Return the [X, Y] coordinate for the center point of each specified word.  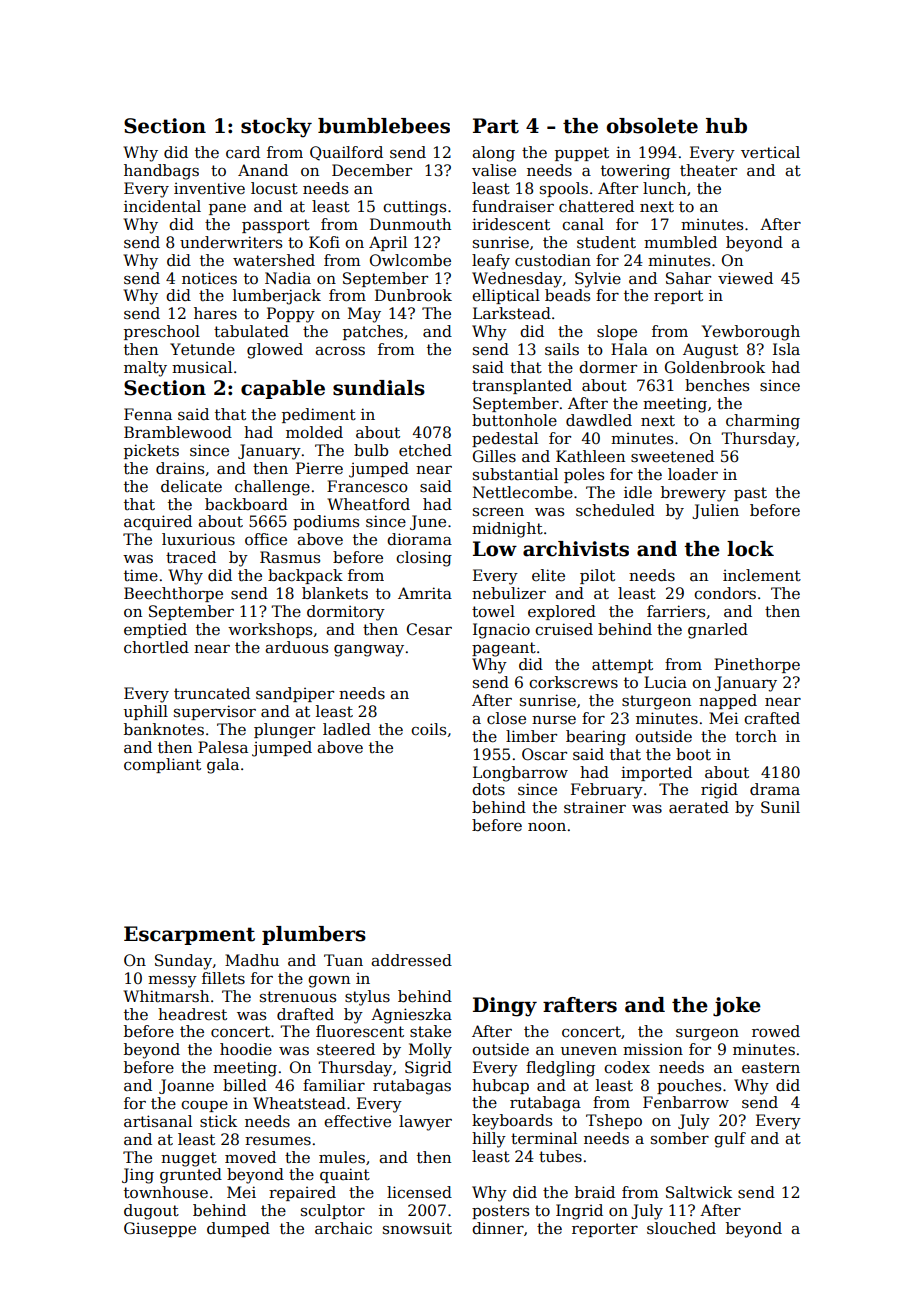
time [141, 575]
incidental [162, 206]
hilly [489, 1140]
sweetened [672, 456]
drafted [305, 1014]
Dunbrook [413, 295]
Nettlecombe [523, 492]
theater [708, 170]
